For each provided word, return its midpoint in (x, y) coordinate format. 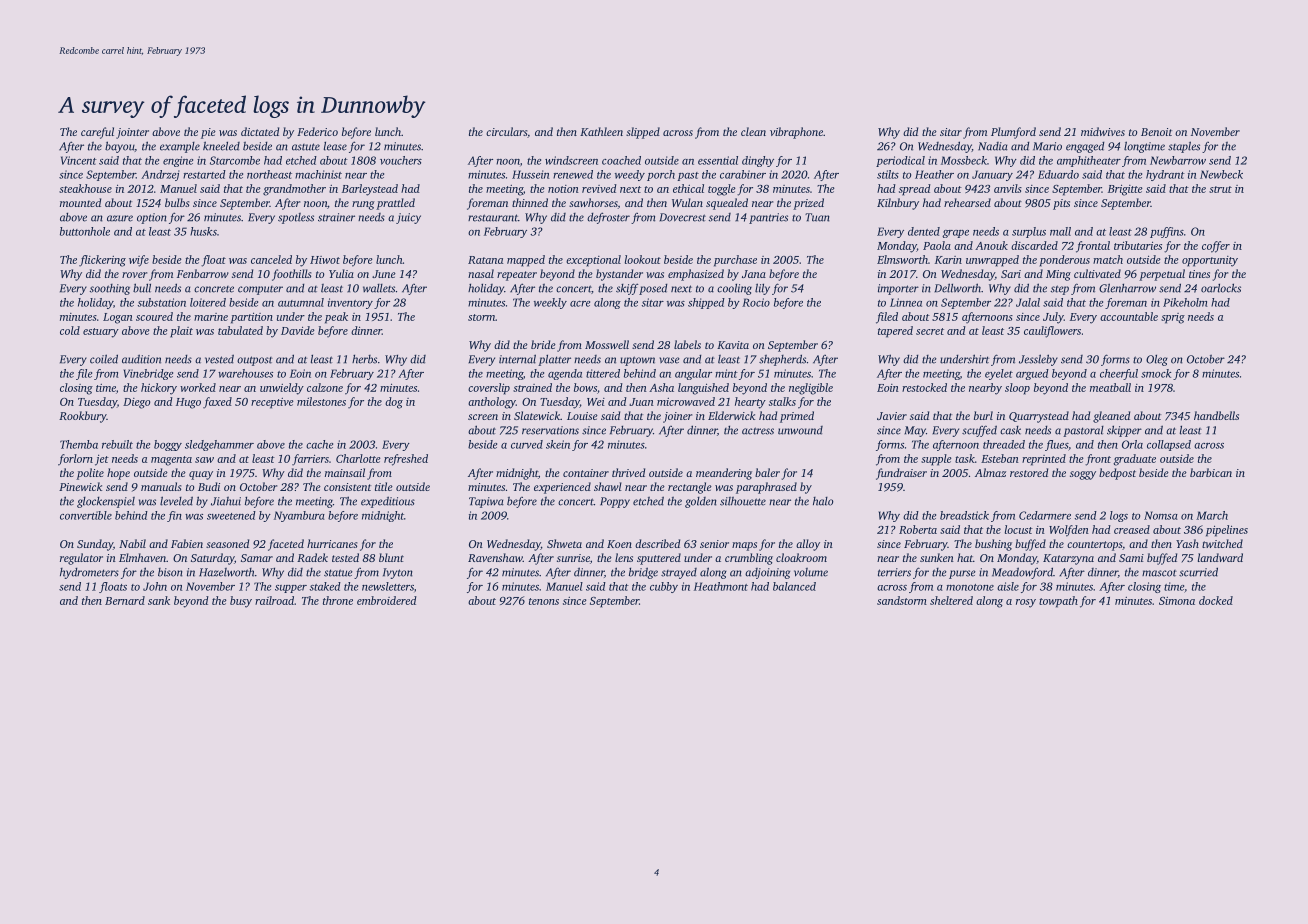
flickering (102, 261)
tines (1199, 274)
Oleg (1157, 360)
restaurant (493, 218)
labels (687, 344)
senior (714, 544)
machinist (318, 174)
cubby (664, 587)
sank (159, 600)
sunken (937, 557)
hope (118, 474)
